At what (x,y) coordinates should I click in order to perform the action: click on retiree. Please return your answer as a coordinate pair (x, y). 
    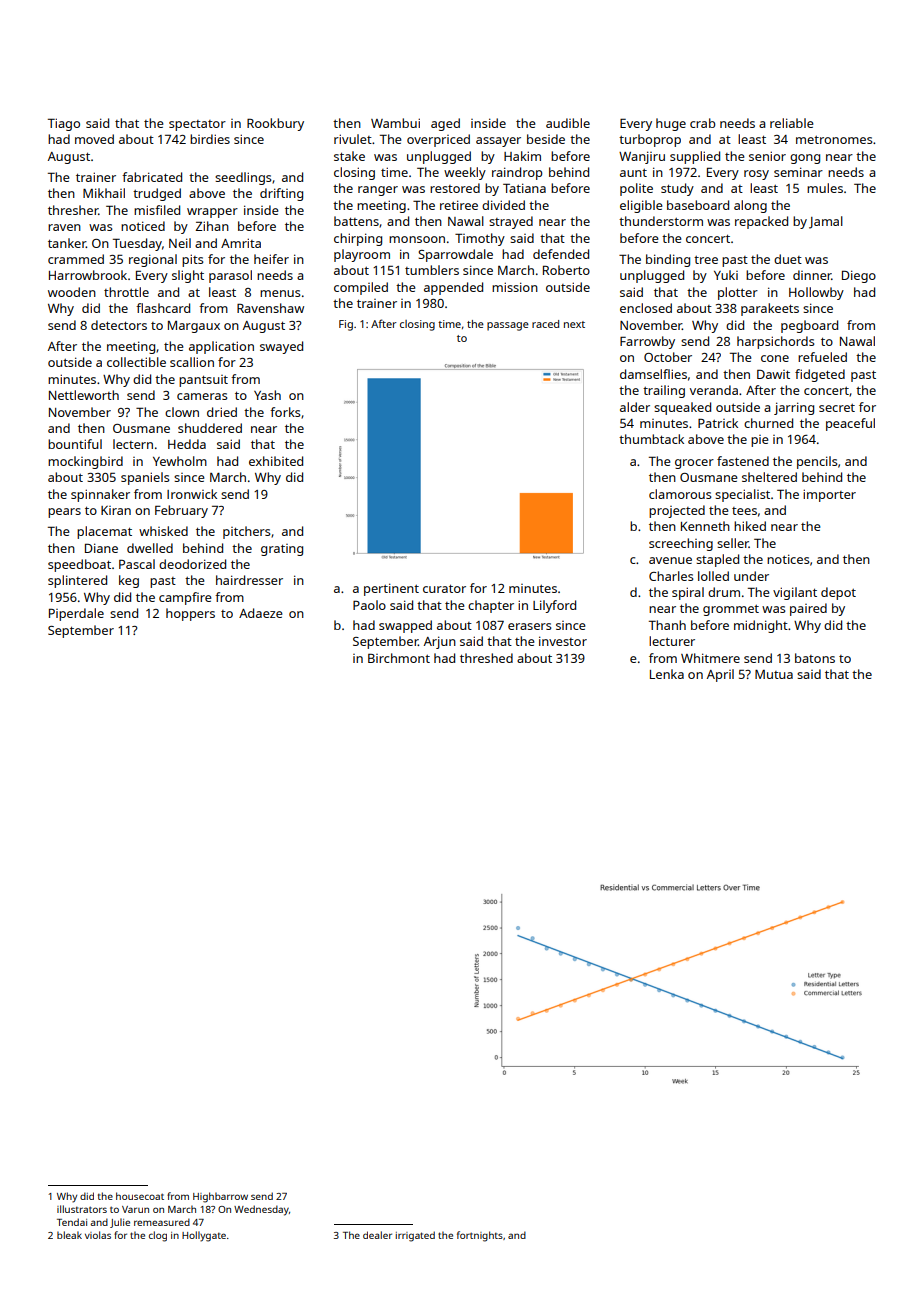
    Looking at the image, I should click on (459, 205).
